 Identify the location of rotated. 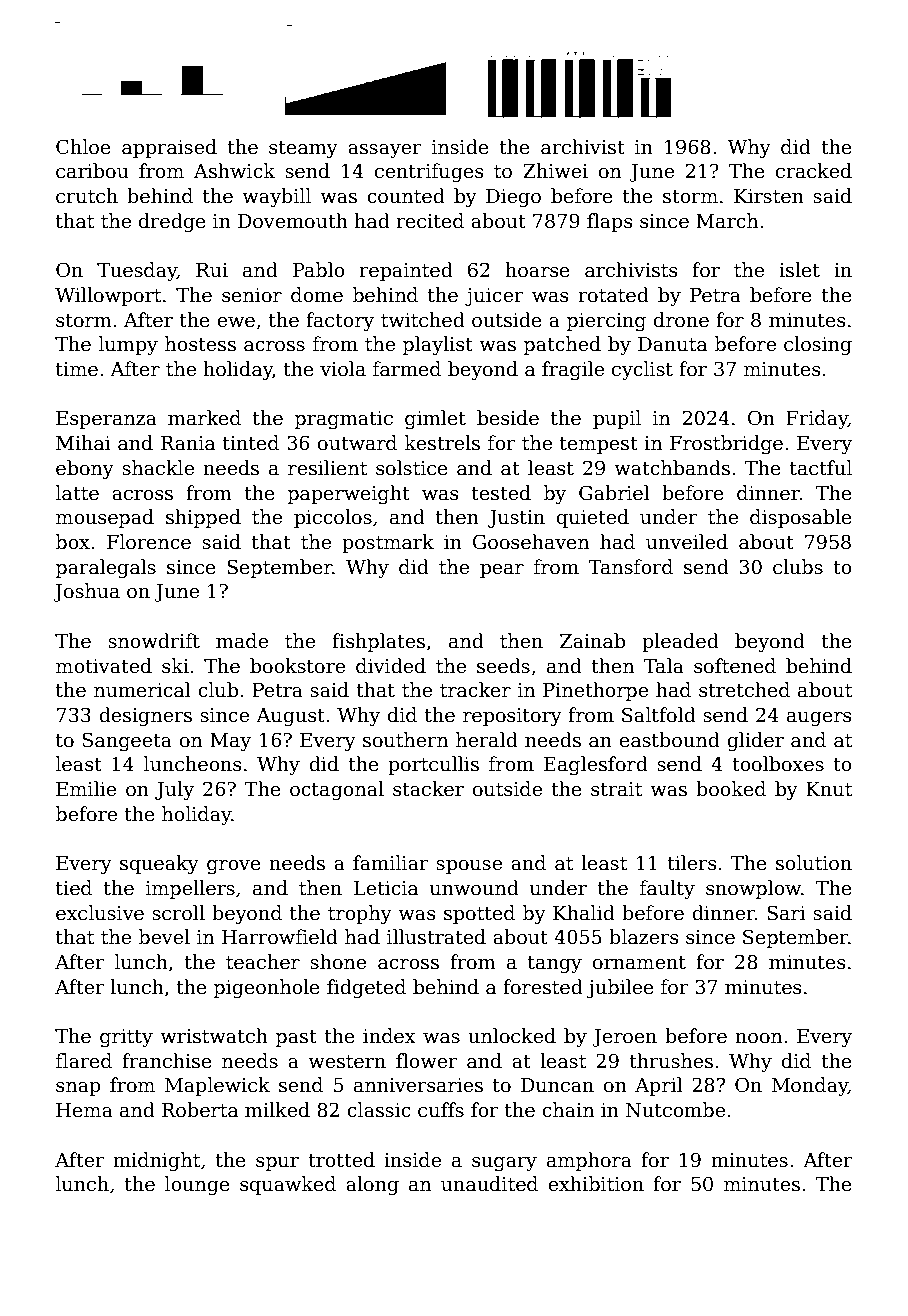
(613, 295).
